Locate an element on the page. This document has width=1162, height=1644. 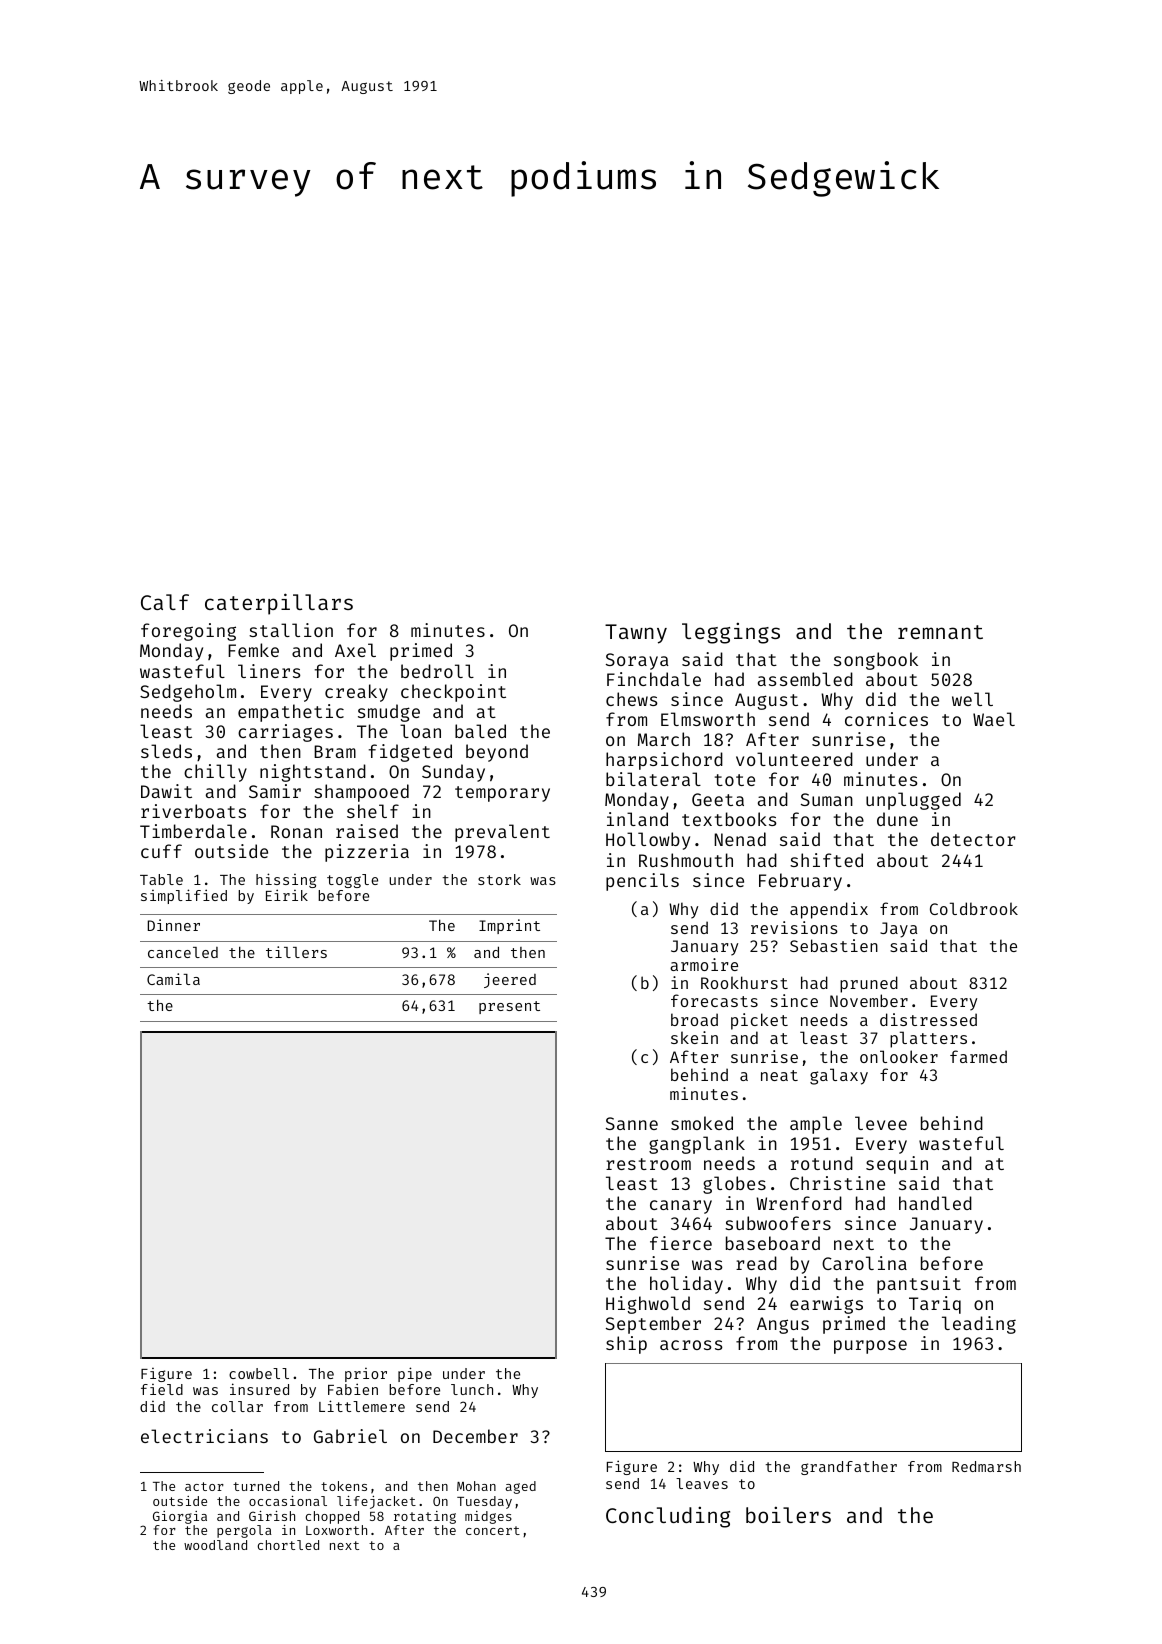
Rushmouth is located at coordinates (686, 860).
